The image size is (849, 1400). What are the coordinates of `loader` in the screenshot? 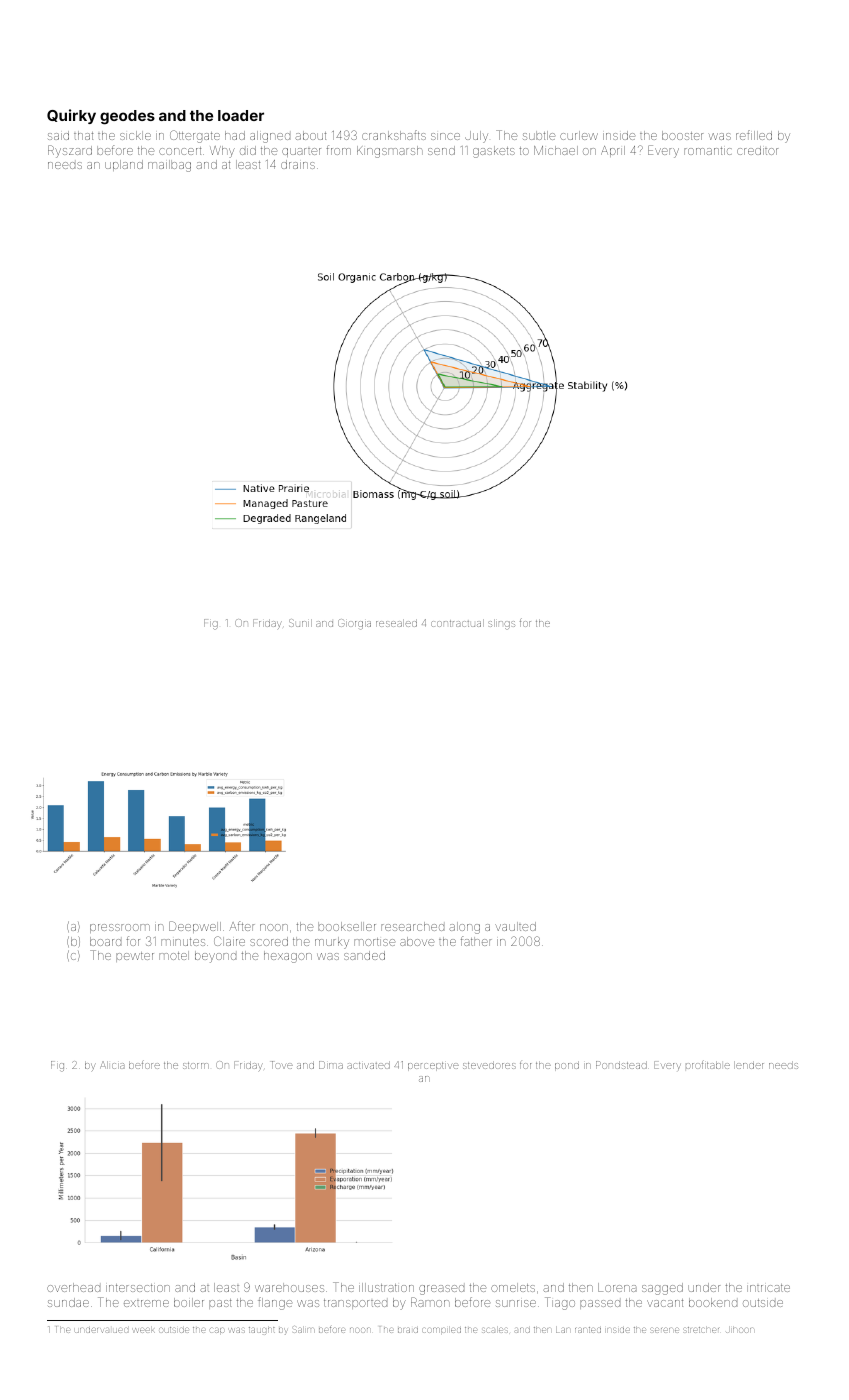 It's located at (241, 115).
